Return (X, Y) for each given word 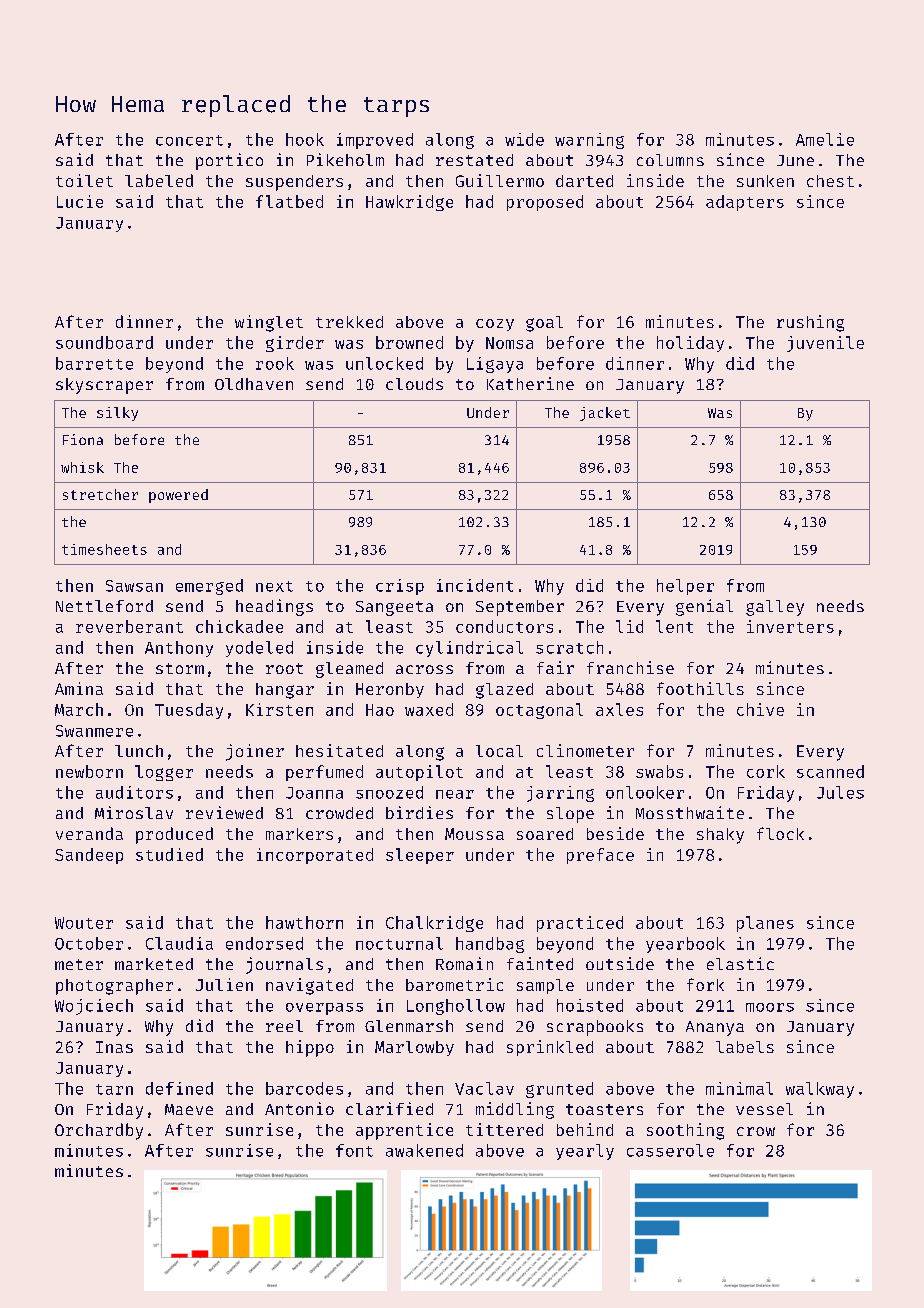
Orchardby (99, 1131)
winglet (269, 323)
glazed (504, 691)
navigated (309, 986)
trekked (349, 322)
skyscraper (104, 386)
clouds (414, 384)
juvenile (825, 344)
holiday (690, 344)
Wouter (84, 923)
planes (765, 924)
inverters (790, 626)
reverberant (129, 626)
